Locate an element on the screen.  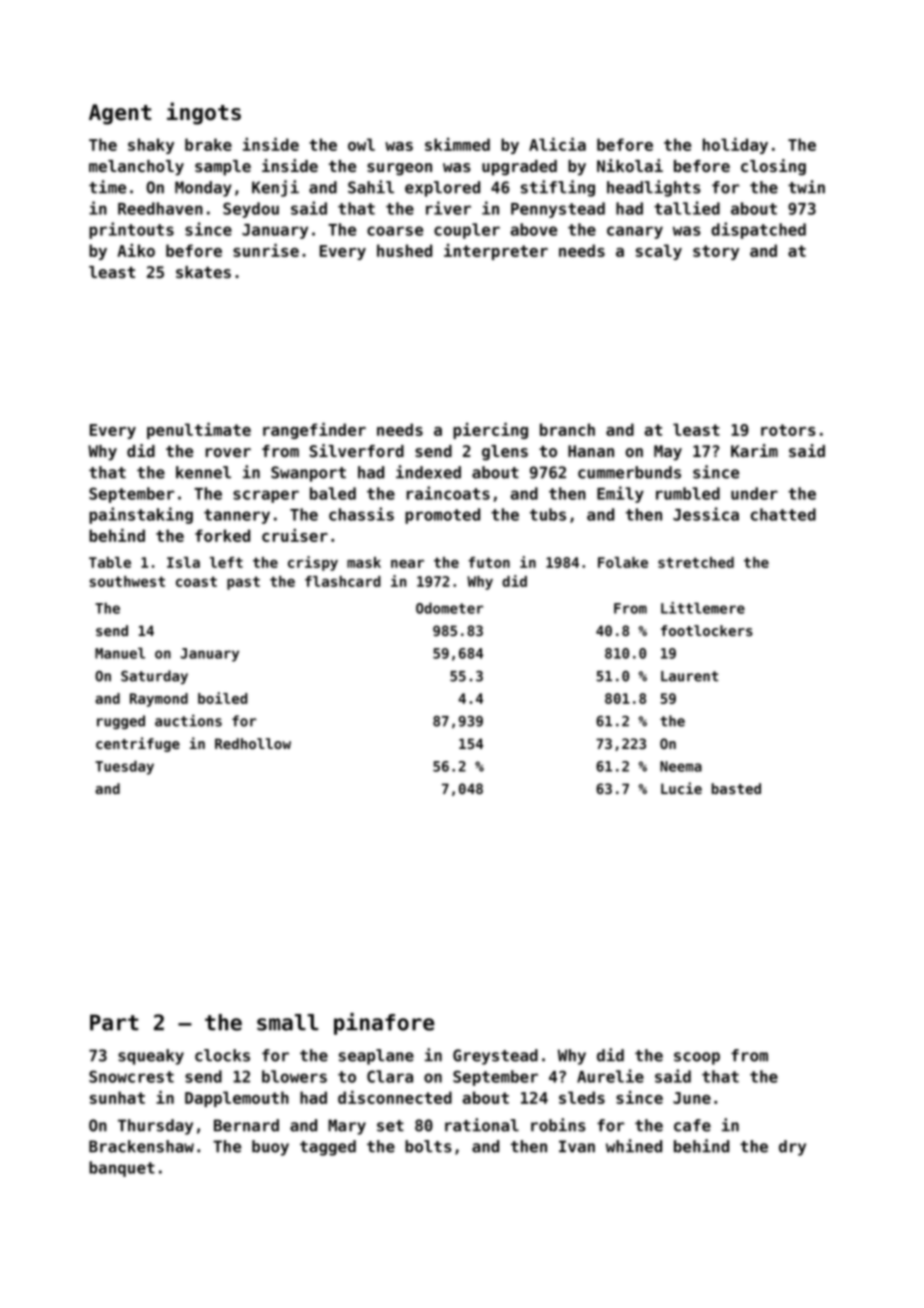
Dapplemouth is located at coordinates (237, 1099).
